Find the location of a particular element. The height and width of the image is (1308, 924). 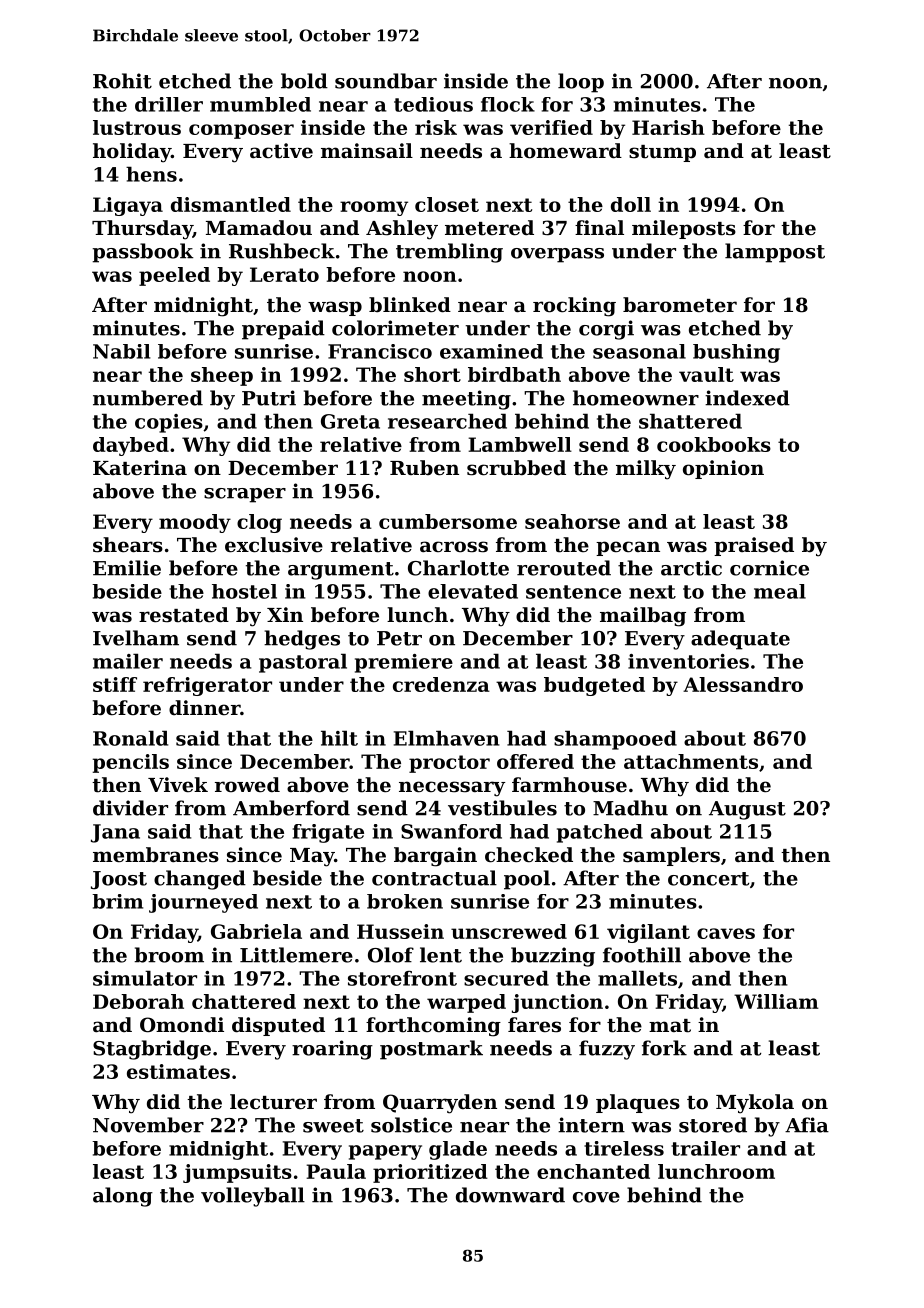

driller is located at coordinates (169, 104).
